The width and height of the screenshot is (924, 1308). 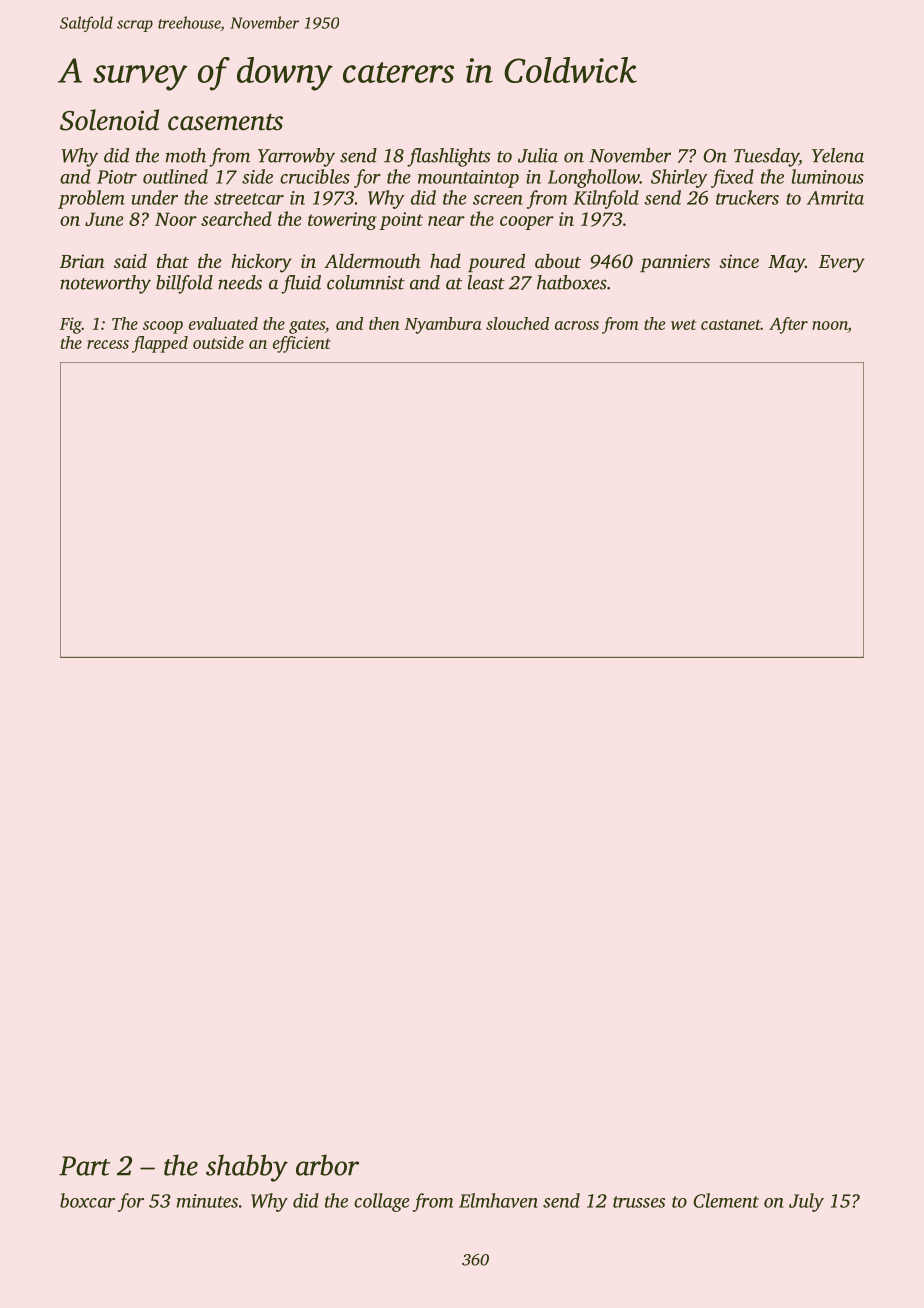 What do you see at coordinates (84, 1166) in the screenshot?
I see `Part` at bounding box center [84, 1166].
